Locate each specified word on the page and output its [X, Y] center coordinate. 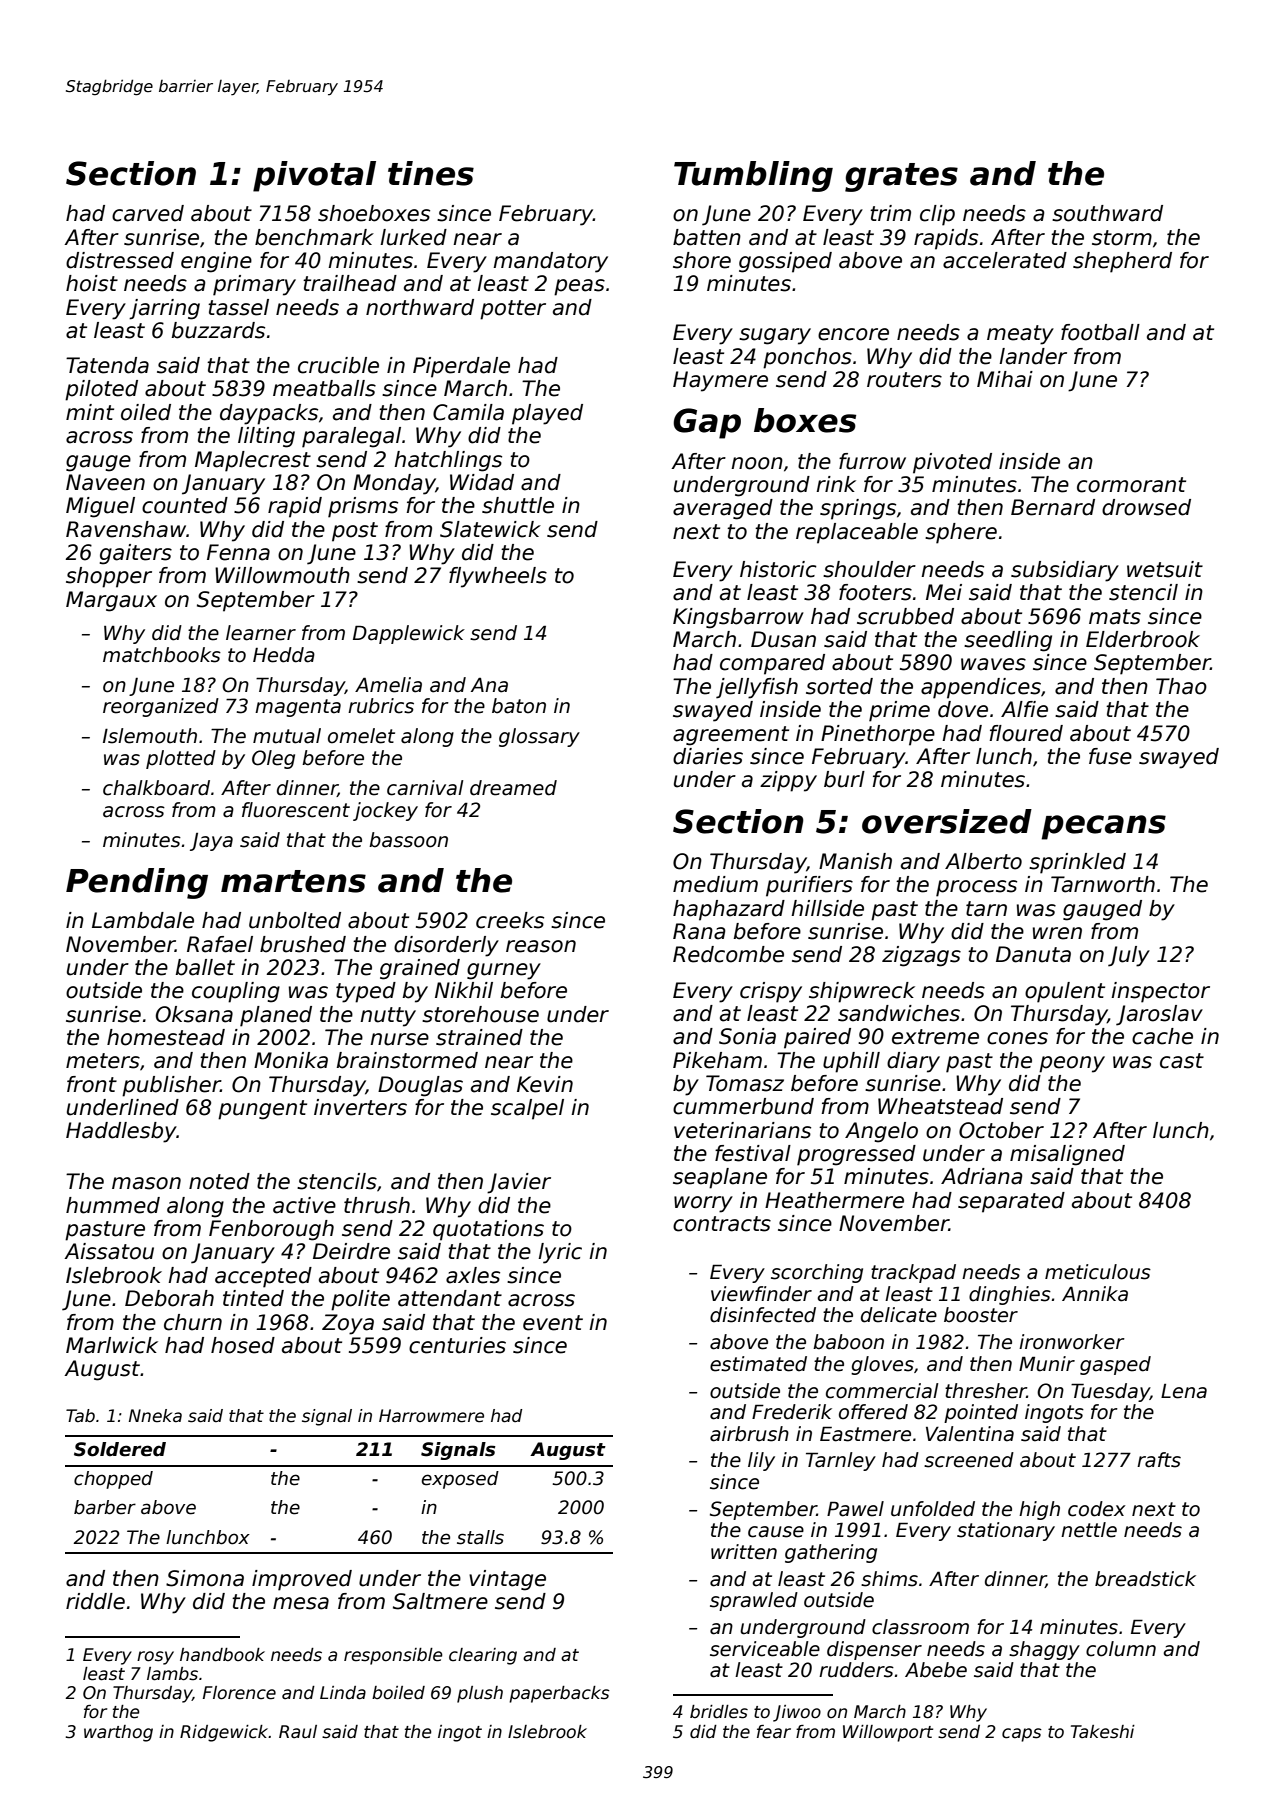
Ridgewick [224, 1733]
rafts [1159, 1460]
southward [1107, 213]
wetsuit [1165, 569]
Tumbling [753, 176]
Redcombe [728, 954]
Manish [855, 861]
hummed [113, 1205]
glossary [539, 737]
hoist [92, 283]
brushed [303, 944]
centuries [457, 1345]
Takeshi [1103, 1732]
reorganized [161, 707]
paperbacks [559, 1694]
